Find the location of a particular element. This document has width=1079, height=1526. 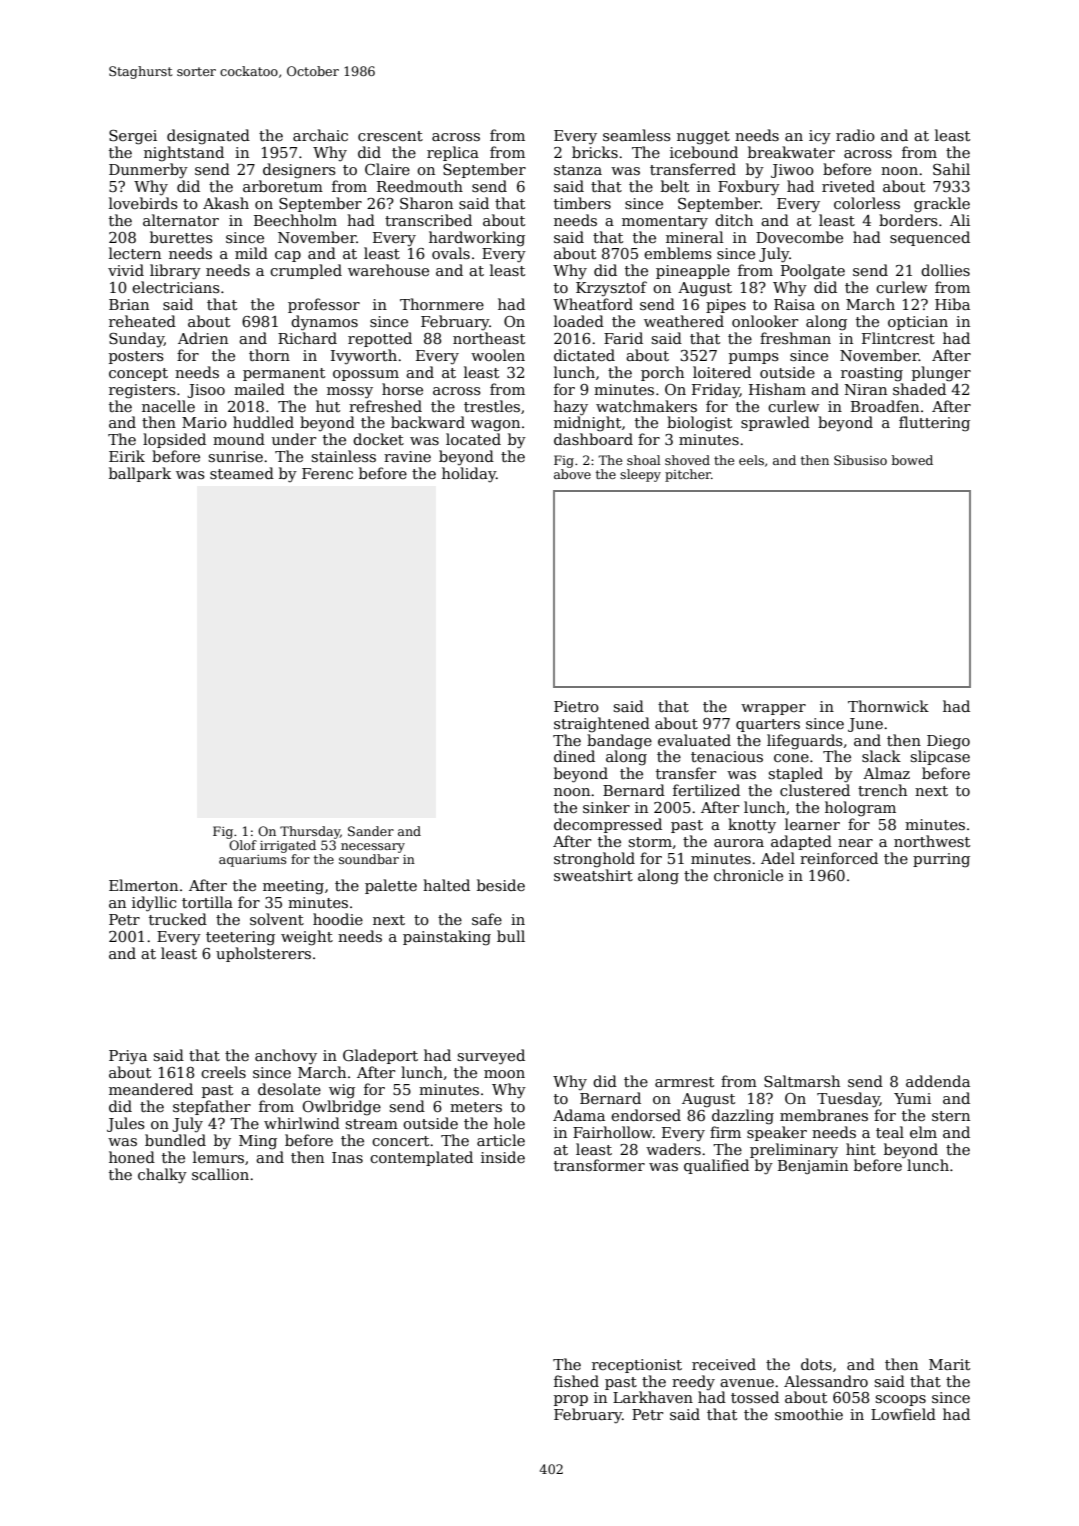

Pietro is located at coordinates (576, 706).
